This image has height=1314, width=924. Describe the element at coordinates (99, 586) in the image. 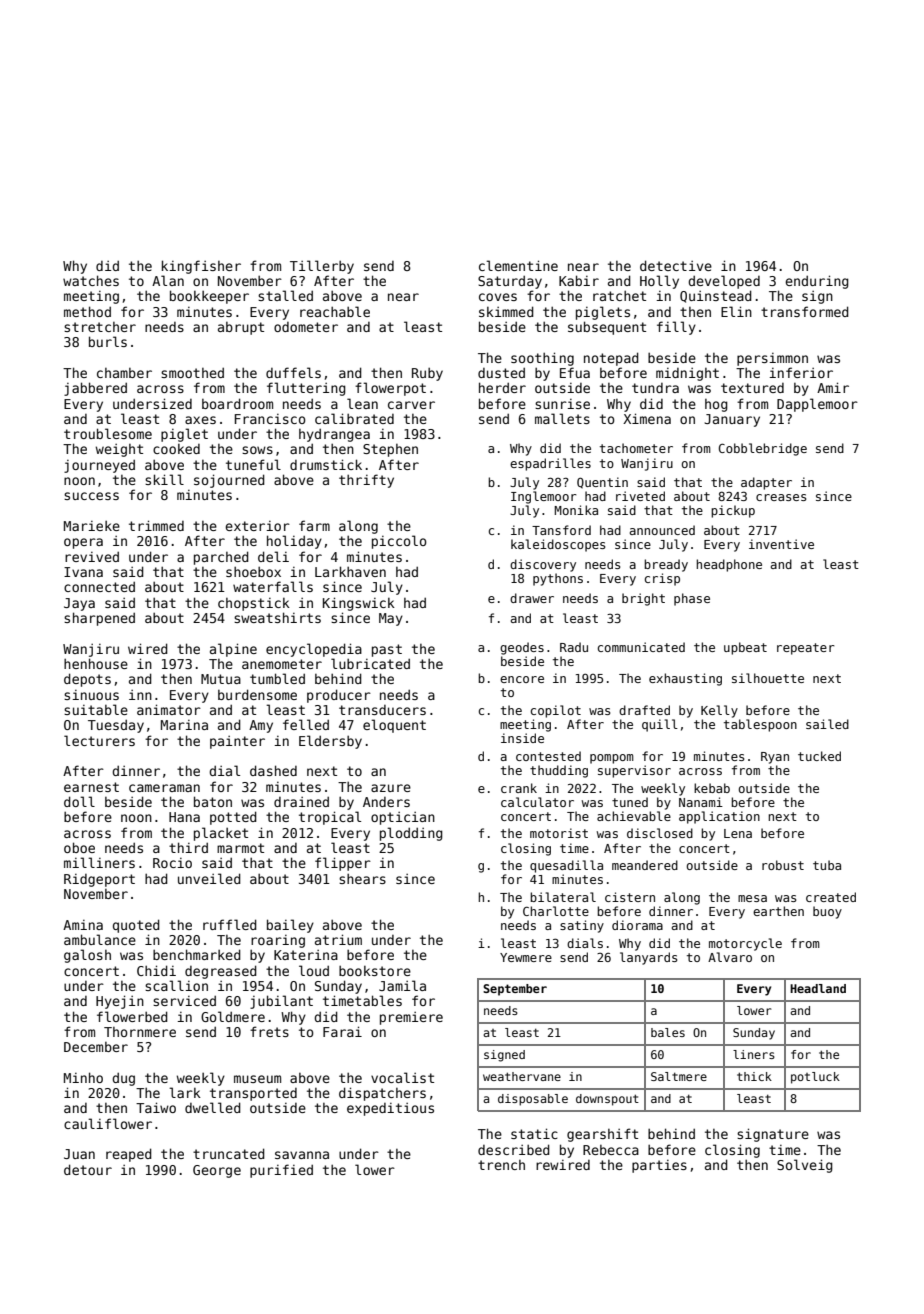

I see `connected` at that location.
